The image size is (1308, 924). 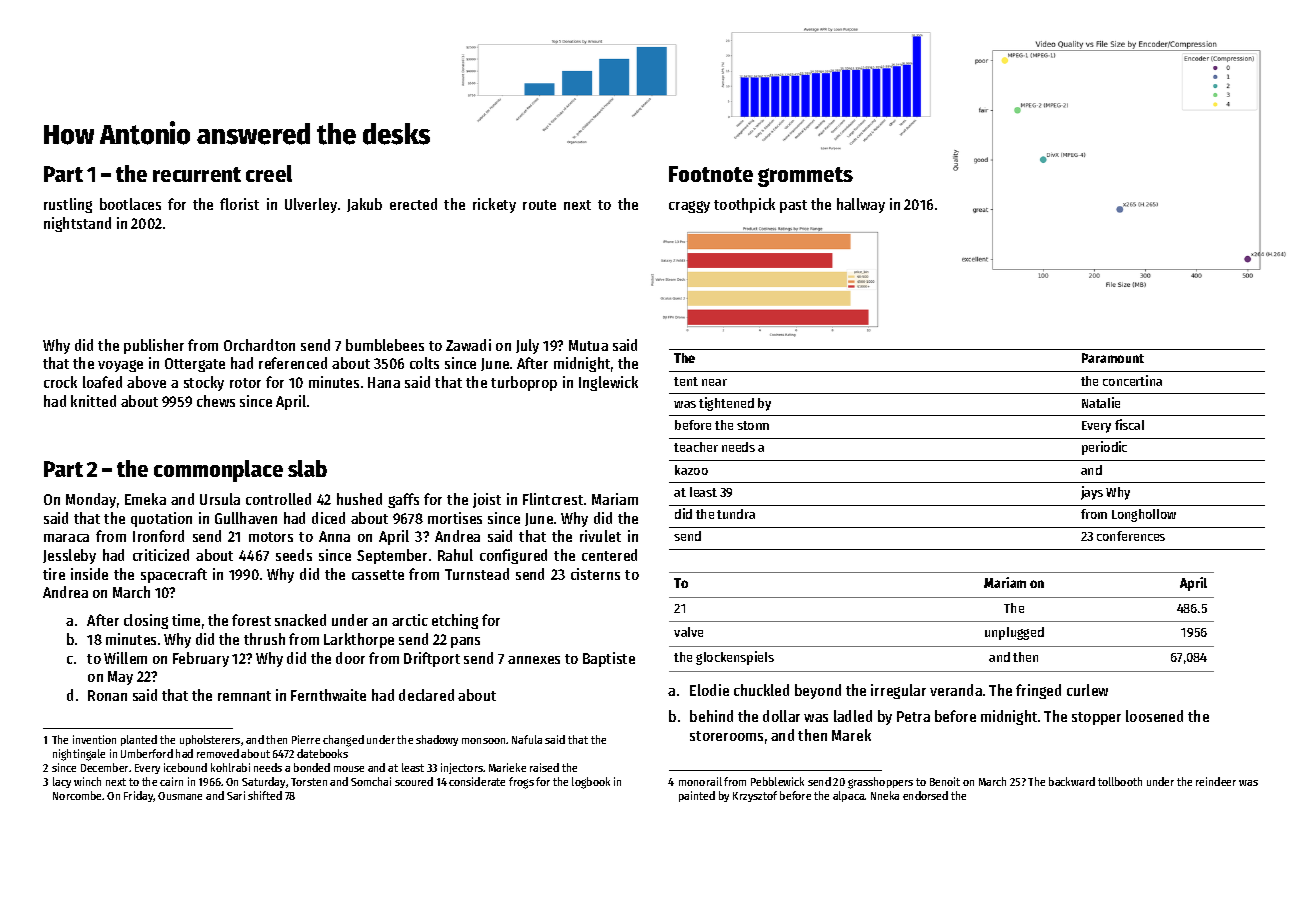 I want to click on bumblebees, so click(x=385, y=345).
